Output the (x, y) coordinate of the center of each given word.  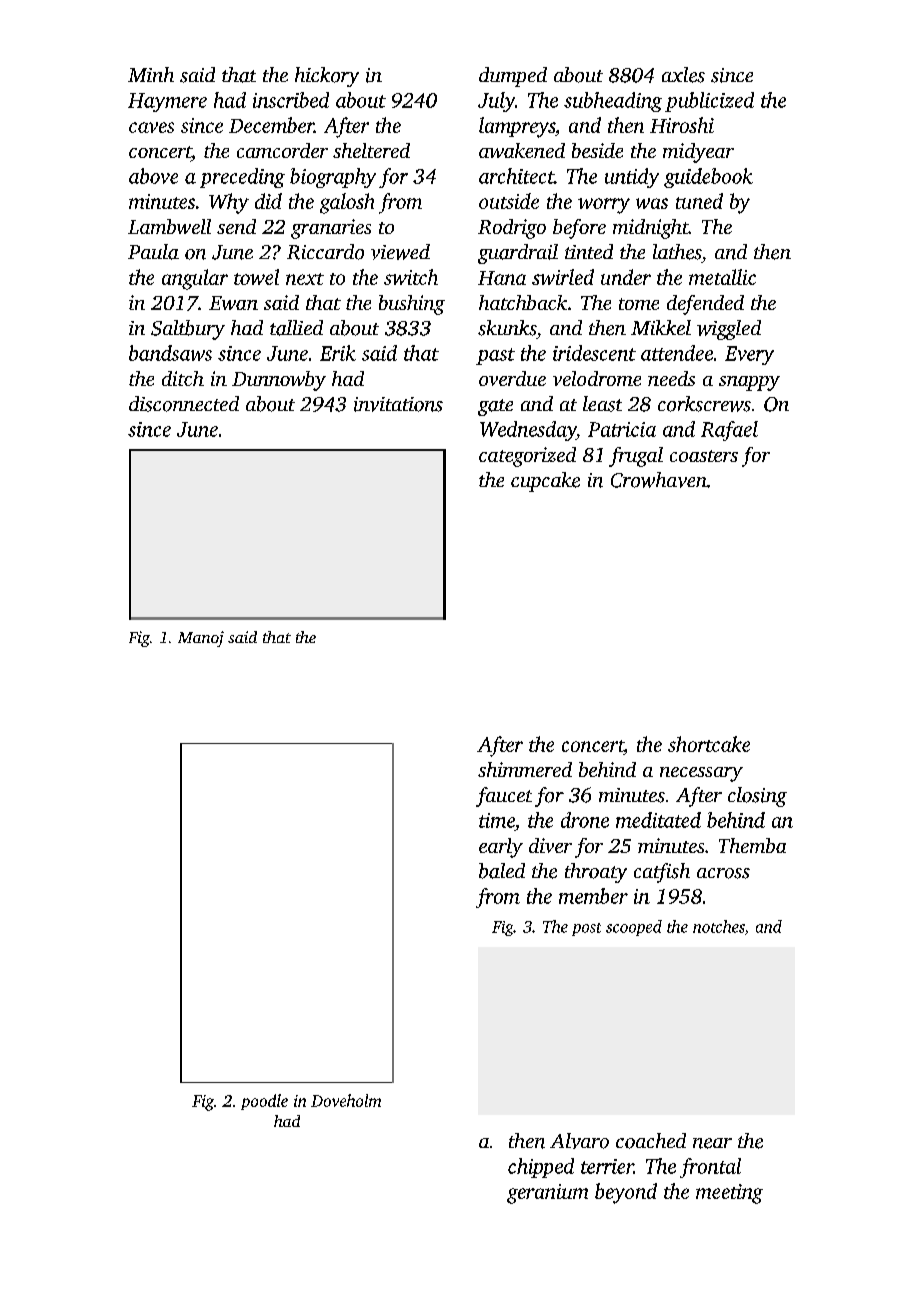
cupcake (545, 482)
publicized (709, 102)
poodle (264, 1102)
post (586, 929)
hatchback (523, 302)
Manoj (201, 639)
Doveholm (346, 1100)
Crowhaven (659, 480)
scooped (634, 928)
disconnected (184, 404)
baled (502, 871)
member (593, 896)
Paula (153, 252)
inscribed (291, 100)
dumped (513, 77)
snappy (749, 383)
